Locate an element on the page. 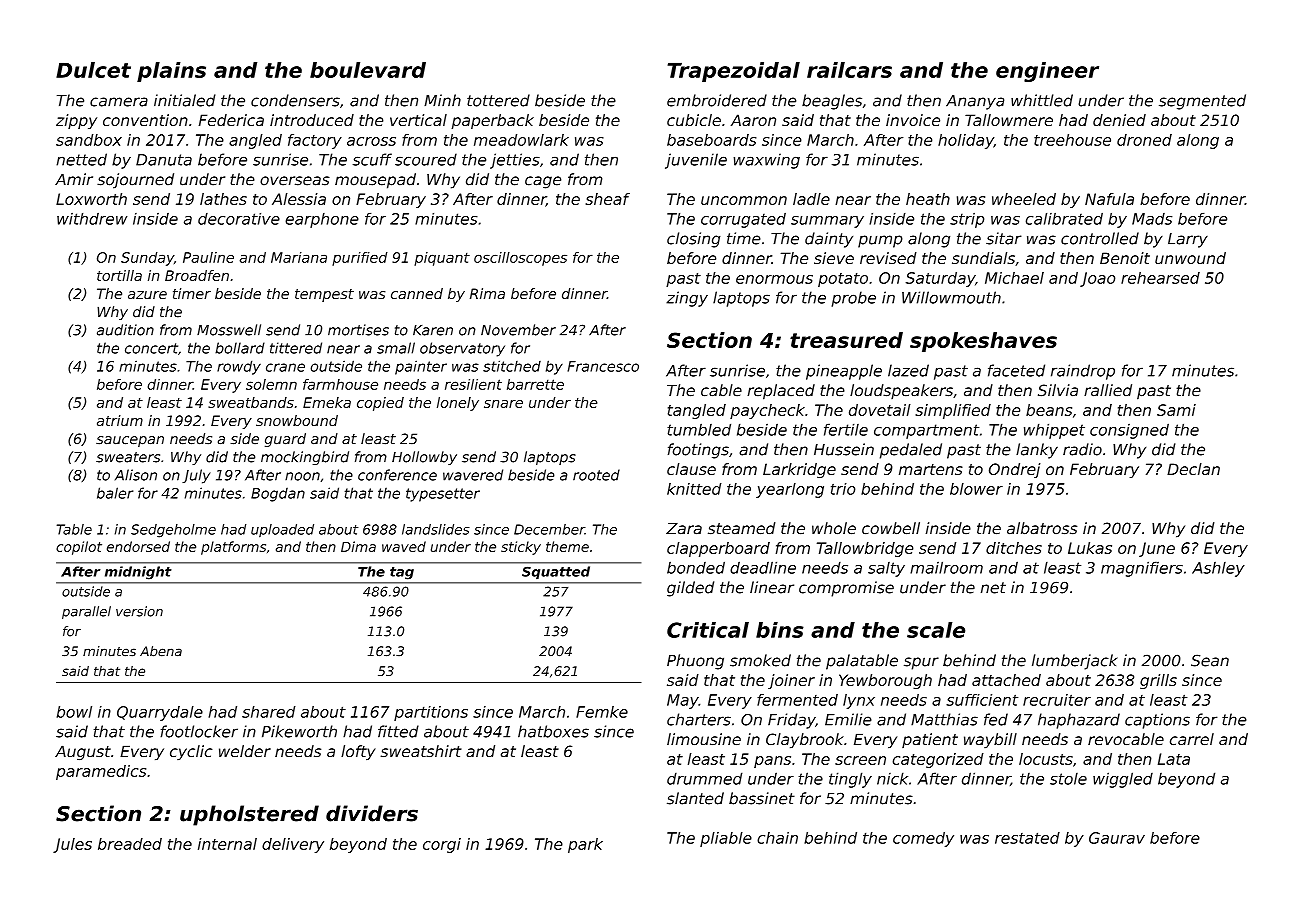 The width and height of the page is (1308, 924). internal is located at coordinates (227, 844).
